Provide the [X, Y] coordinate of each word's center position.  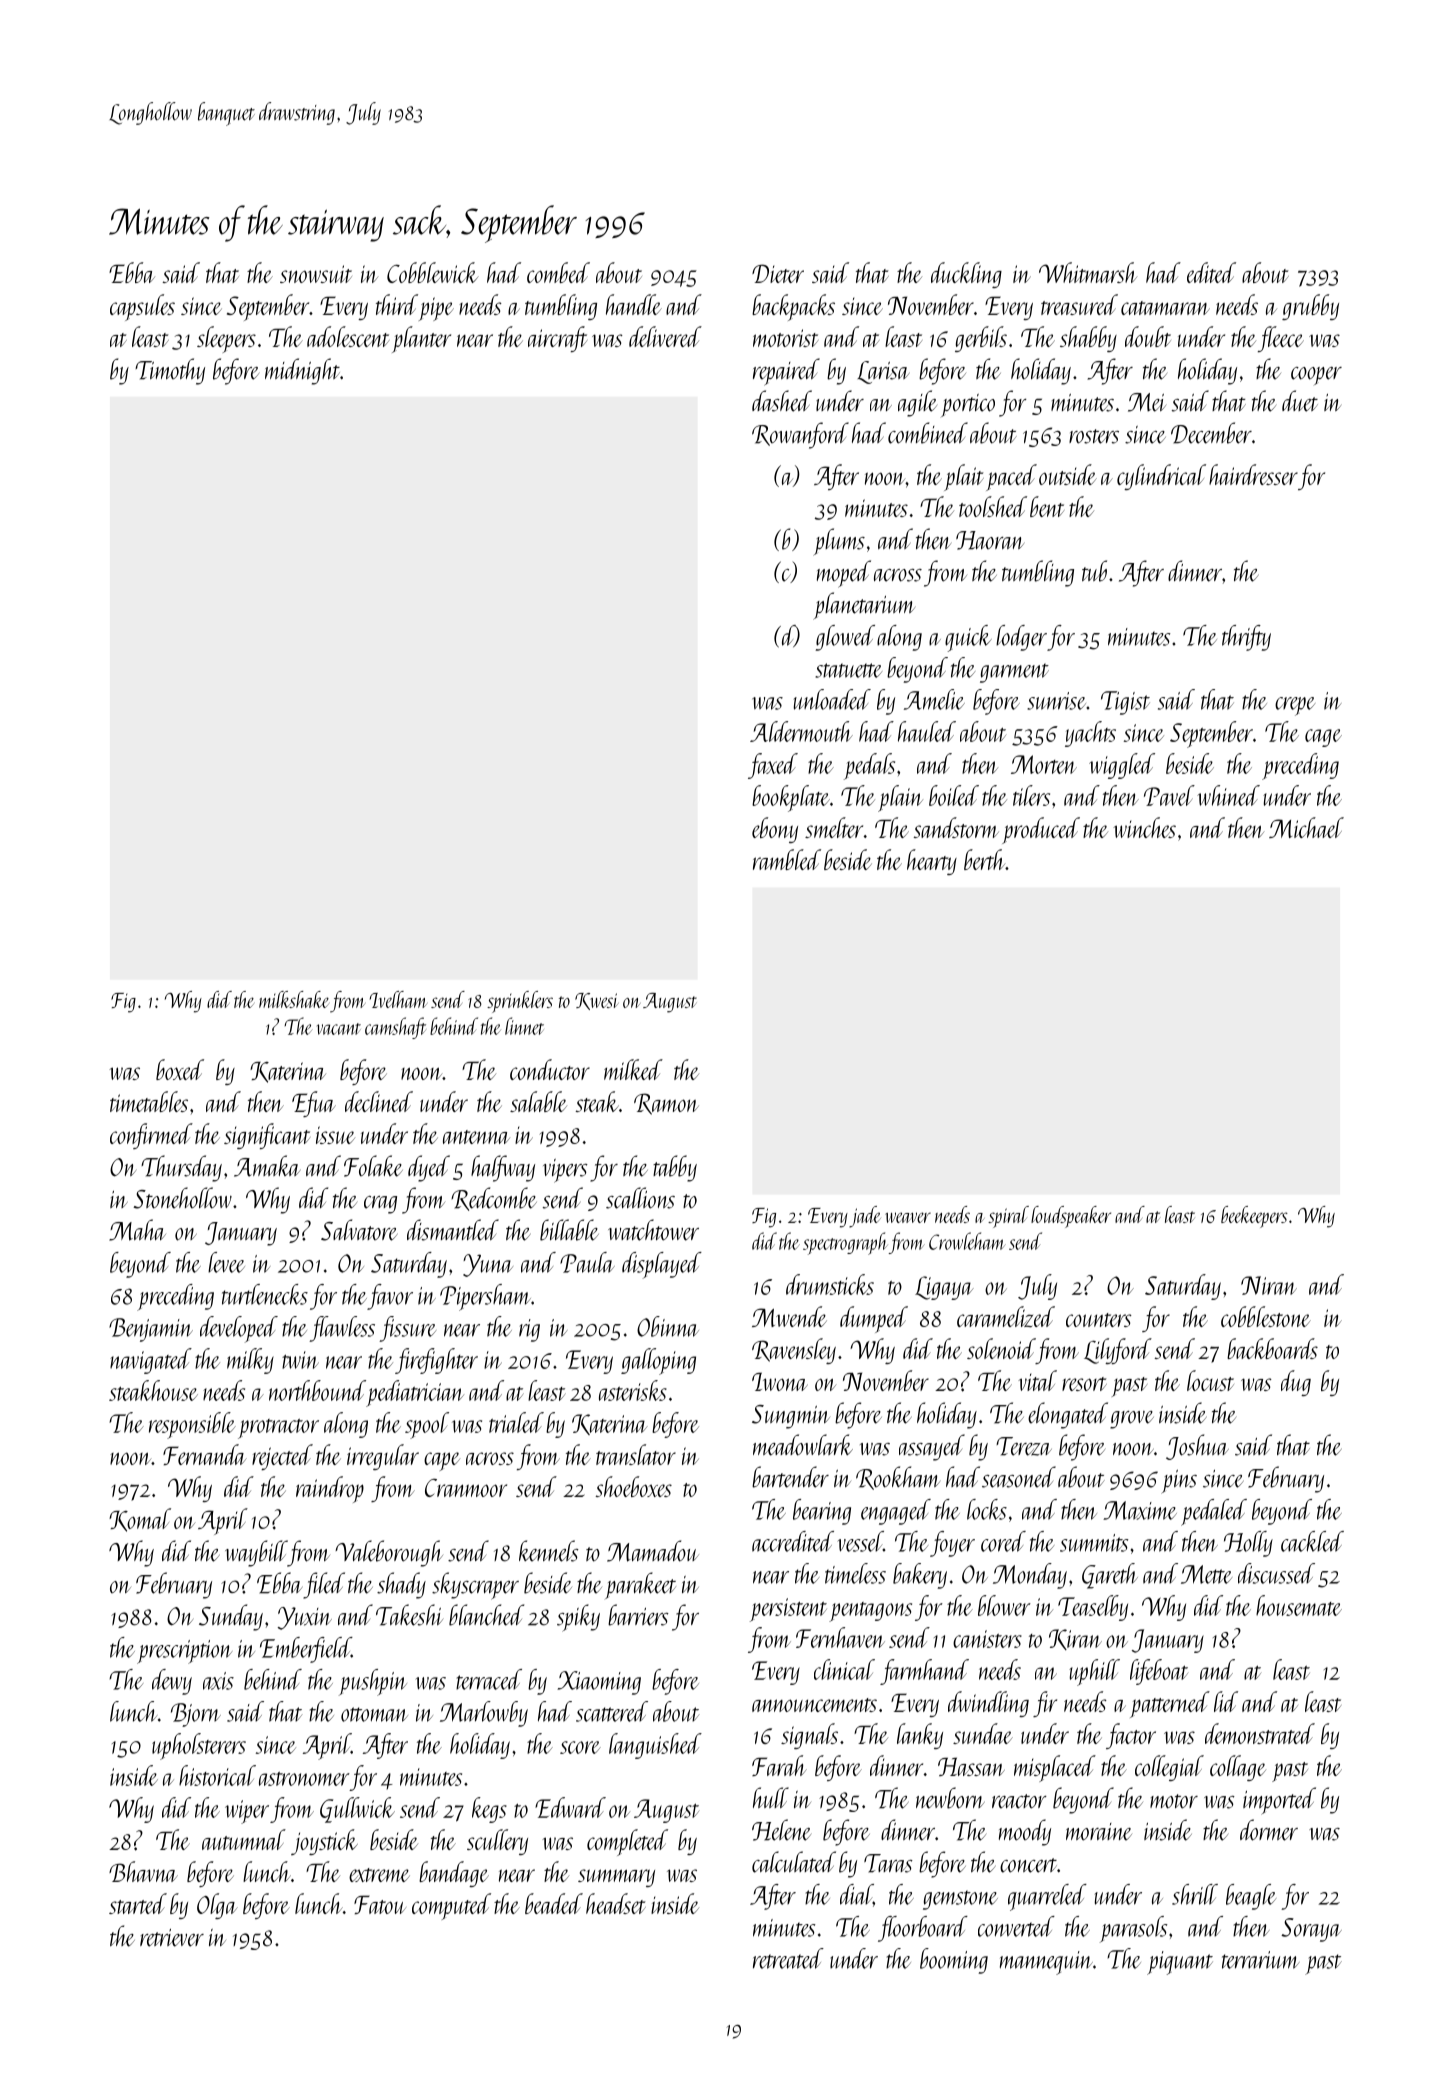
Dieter [778, 273]
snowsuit [316, 274]
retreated [788, 1958]
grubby [1310, 307]
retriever [172, 1938]
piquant [1180, 1963]
